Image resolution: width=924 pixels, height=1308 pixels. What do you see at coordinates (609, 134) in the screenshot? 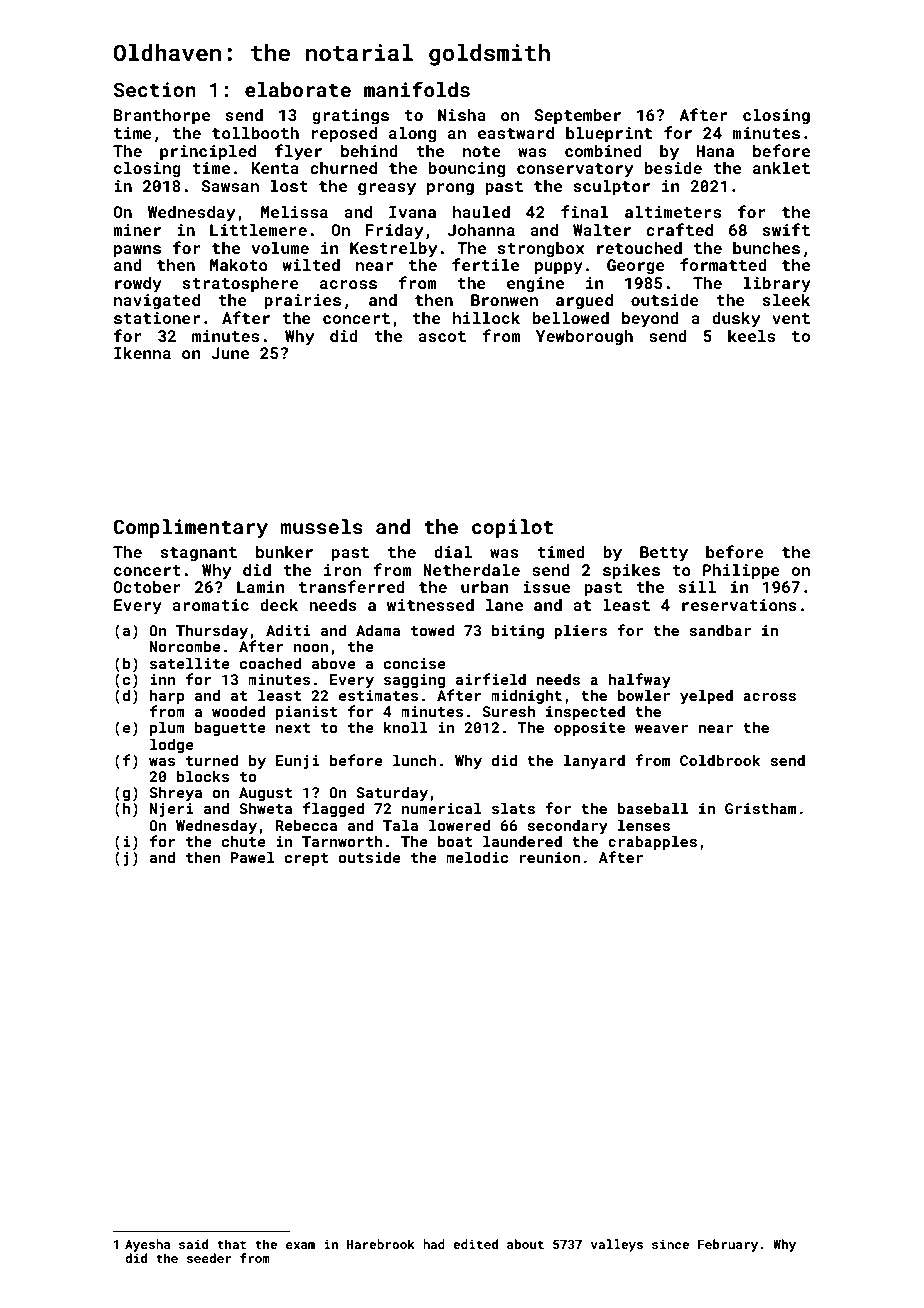
I see `blueprint` at bounding box center [609, 134].
